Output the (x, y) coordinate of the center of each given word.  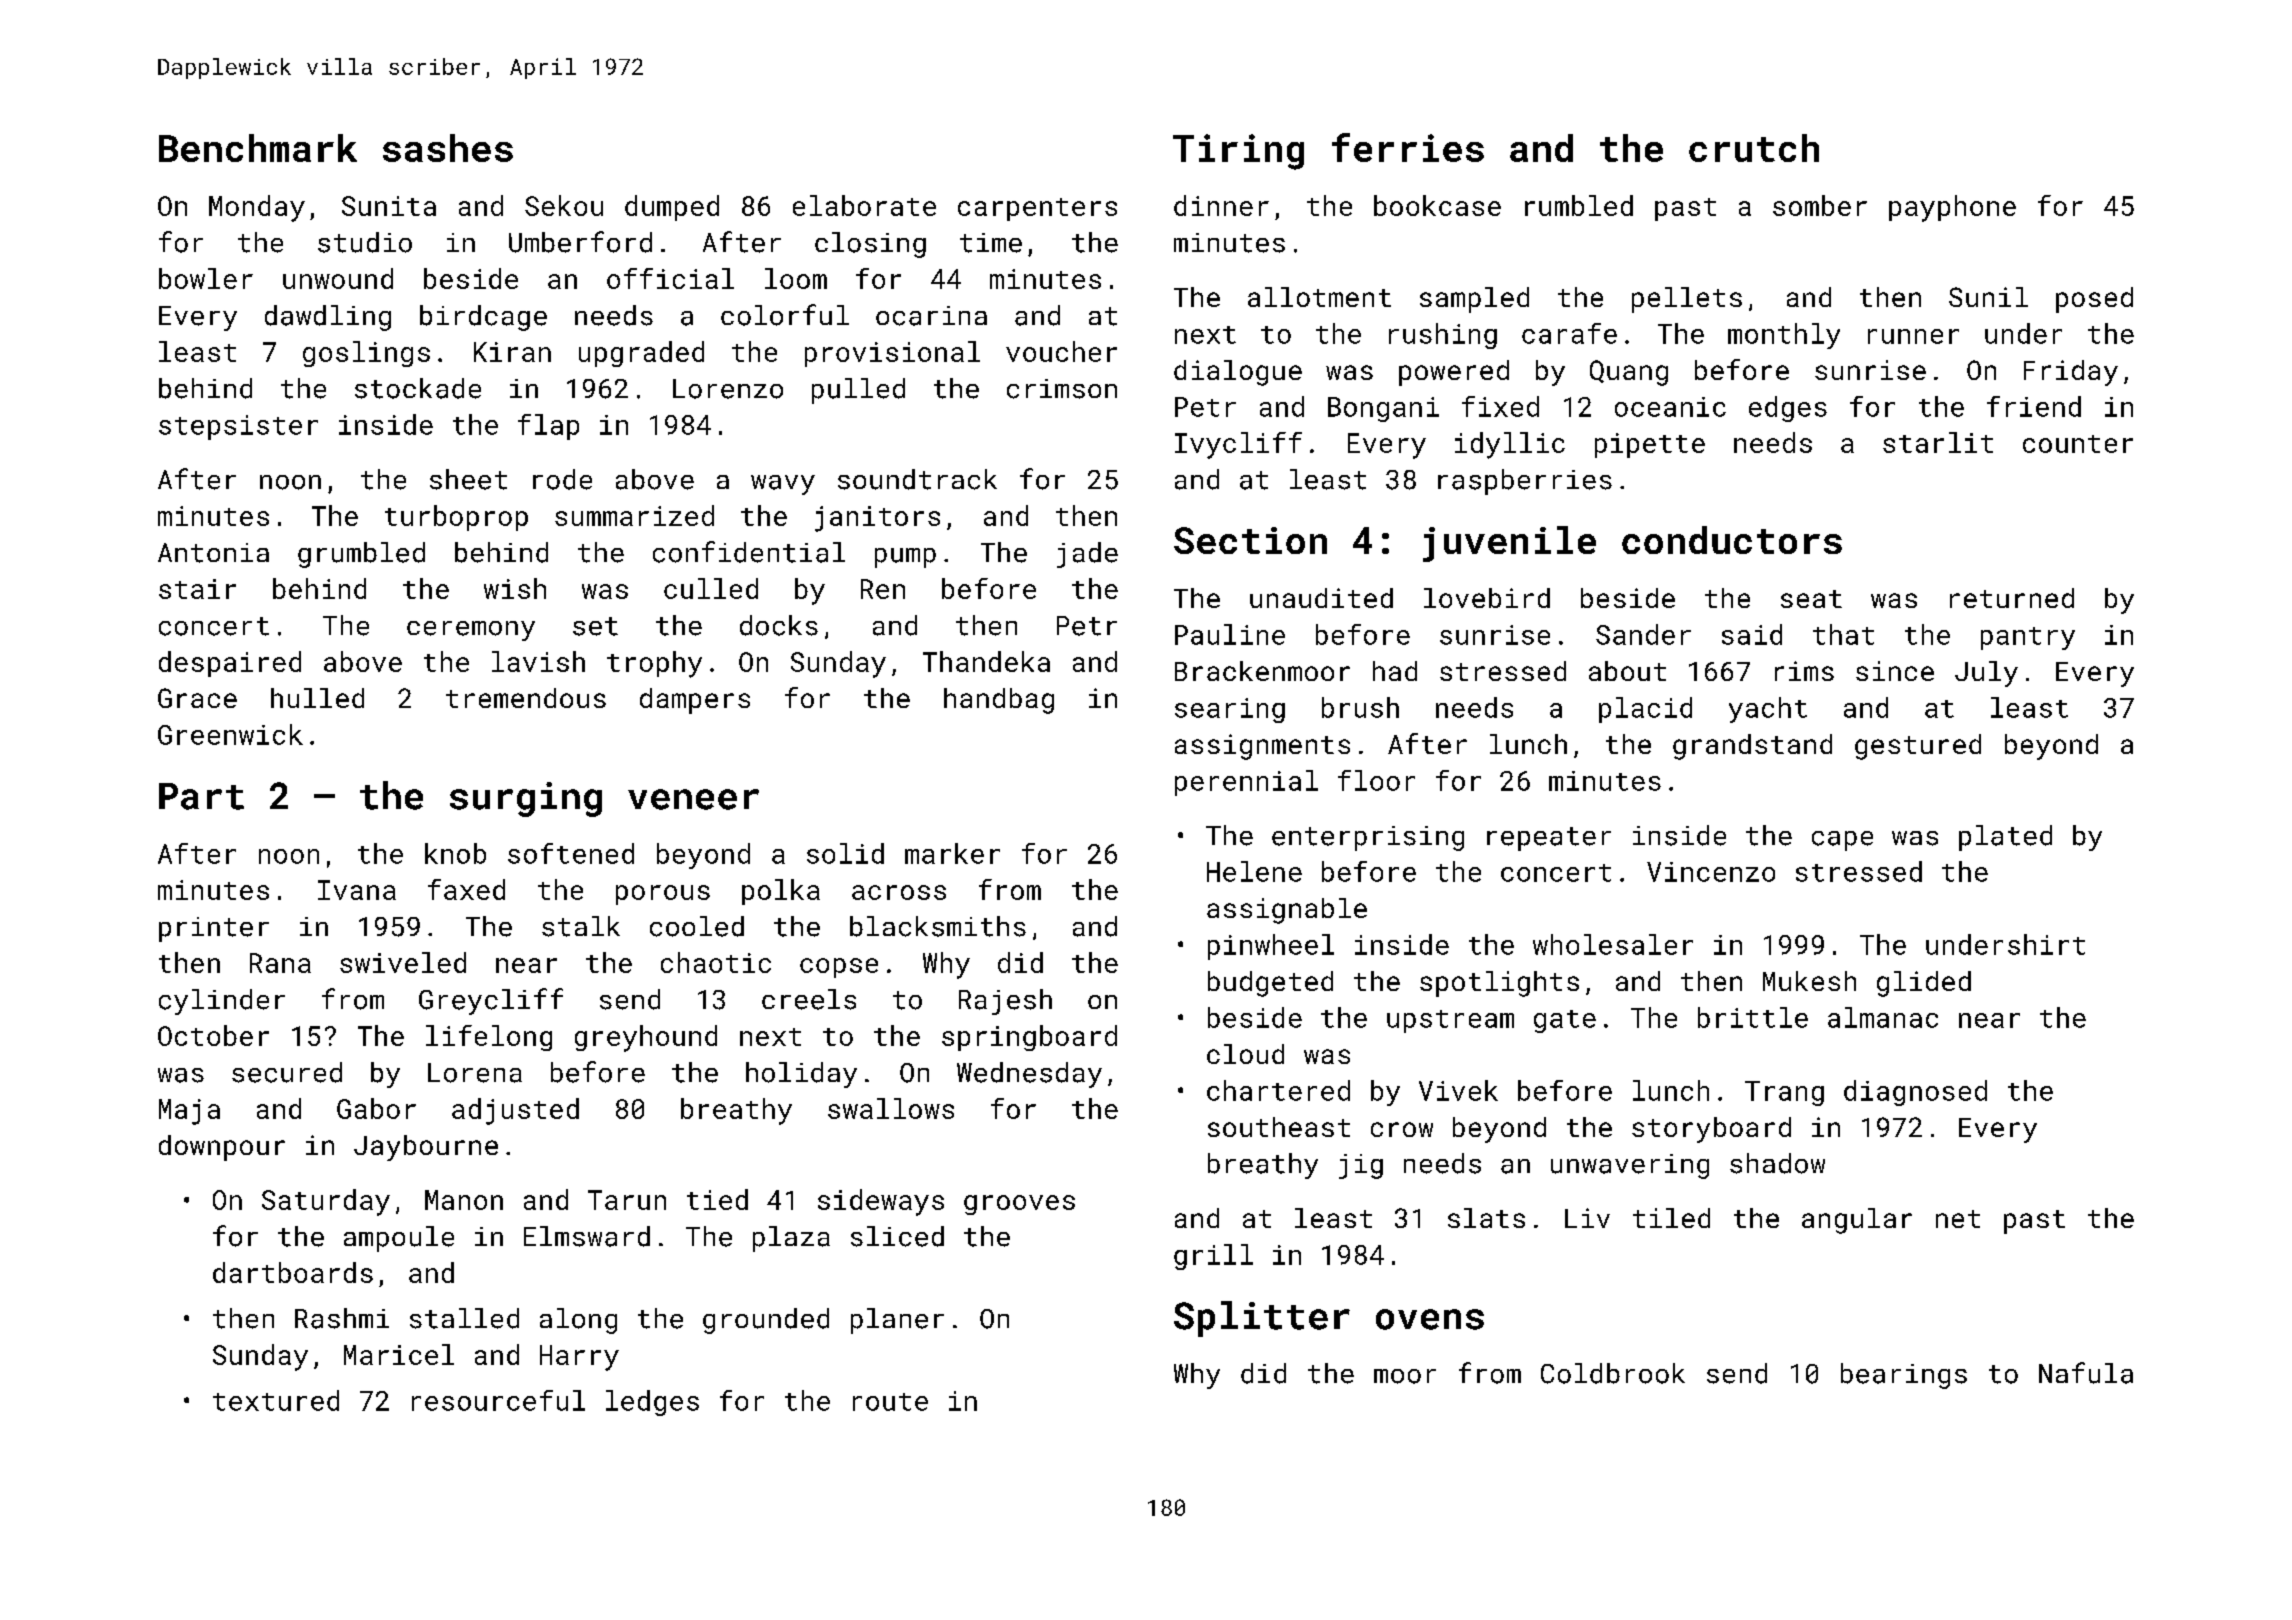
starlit (1938, 442)
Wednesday (1029, 1075)
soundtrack (917, 479)
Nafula (2086, 1373)
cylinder (222, 1002)
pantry (2028, 638)
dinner (1221, 205)
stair (197, 589)
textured (276, 1400)
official (670, 278)
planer (897, 1321)
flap (548, 427)
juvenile (1509, 544)
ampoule (399, 1239)
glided (1924, 984)
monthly (1784, 336)
